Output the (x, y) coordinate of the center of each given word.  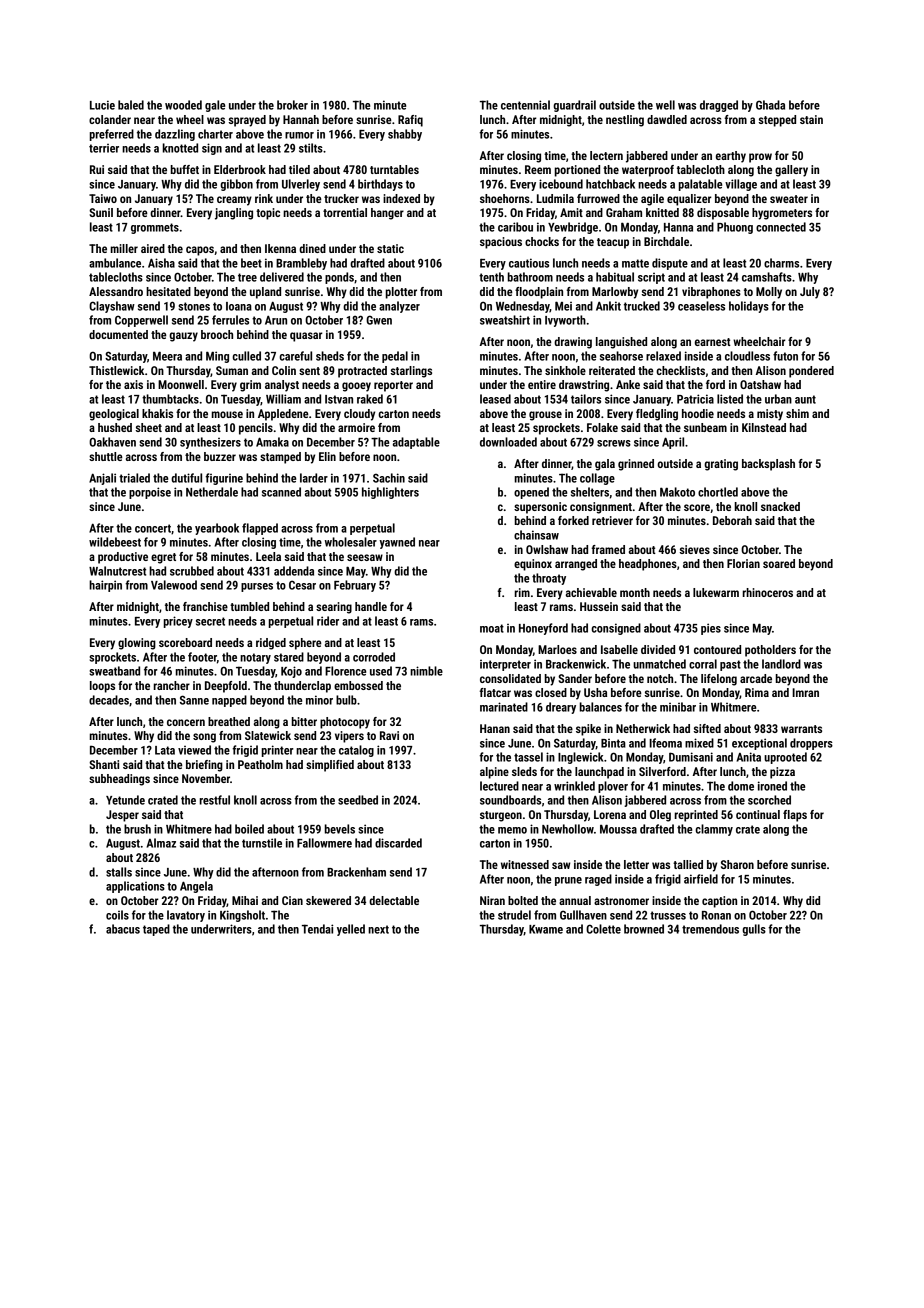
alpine (494, 773)
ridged (271, 644)
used (381, 671)
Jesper (122, 816)
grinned (636, 465)
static (390, 248)
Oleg (660, 816)
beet (251, 263)
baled (131, 105)
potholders (770, 651)
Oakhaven (112, 442)
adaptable (416, 443)
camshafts (767, 277)
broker (292, 105)
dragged (719, 106)
